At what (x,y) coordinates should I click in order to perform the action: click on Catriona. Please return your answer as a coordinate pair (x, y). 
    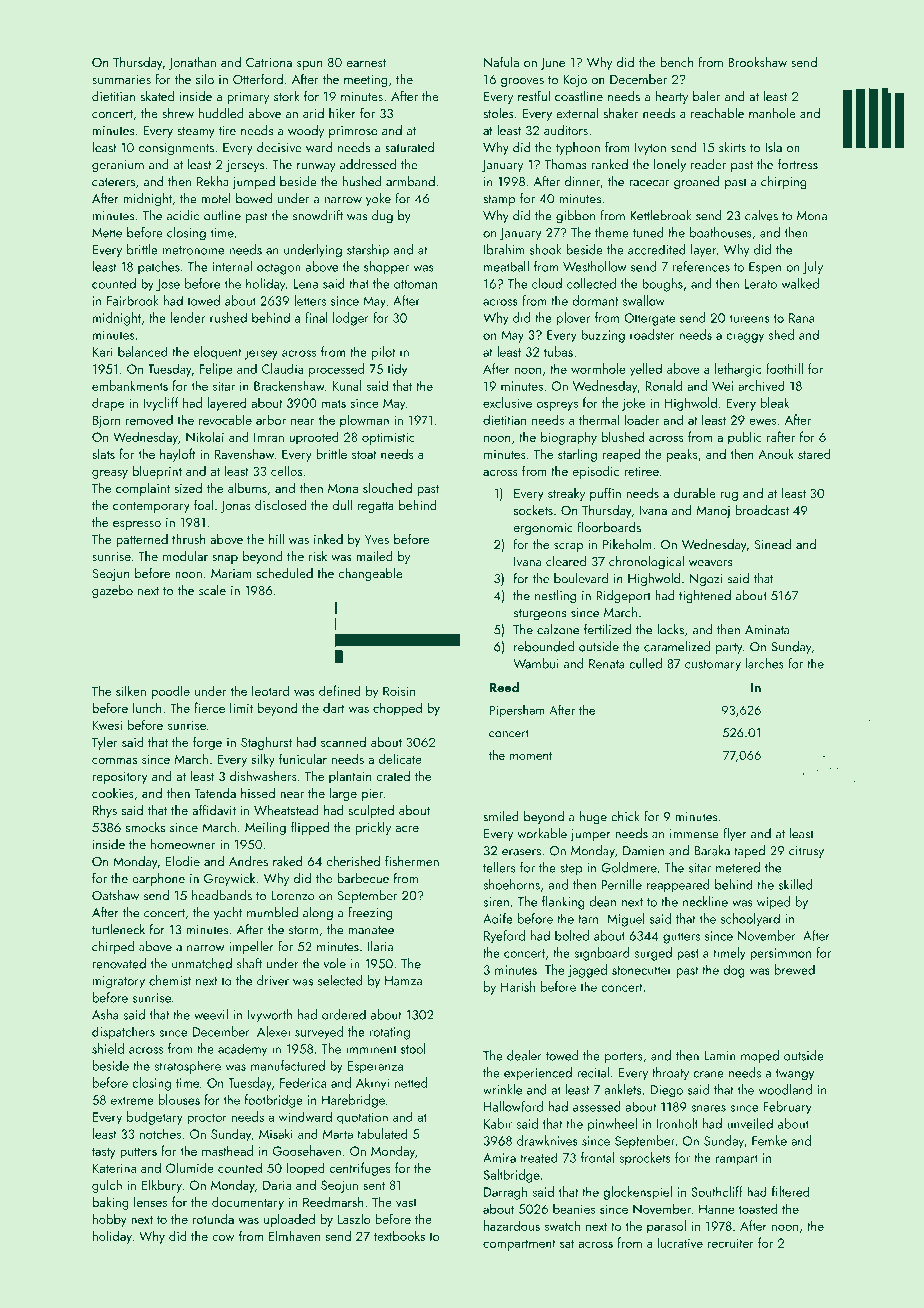
    Looking at the image, I should click on (269, 62).
